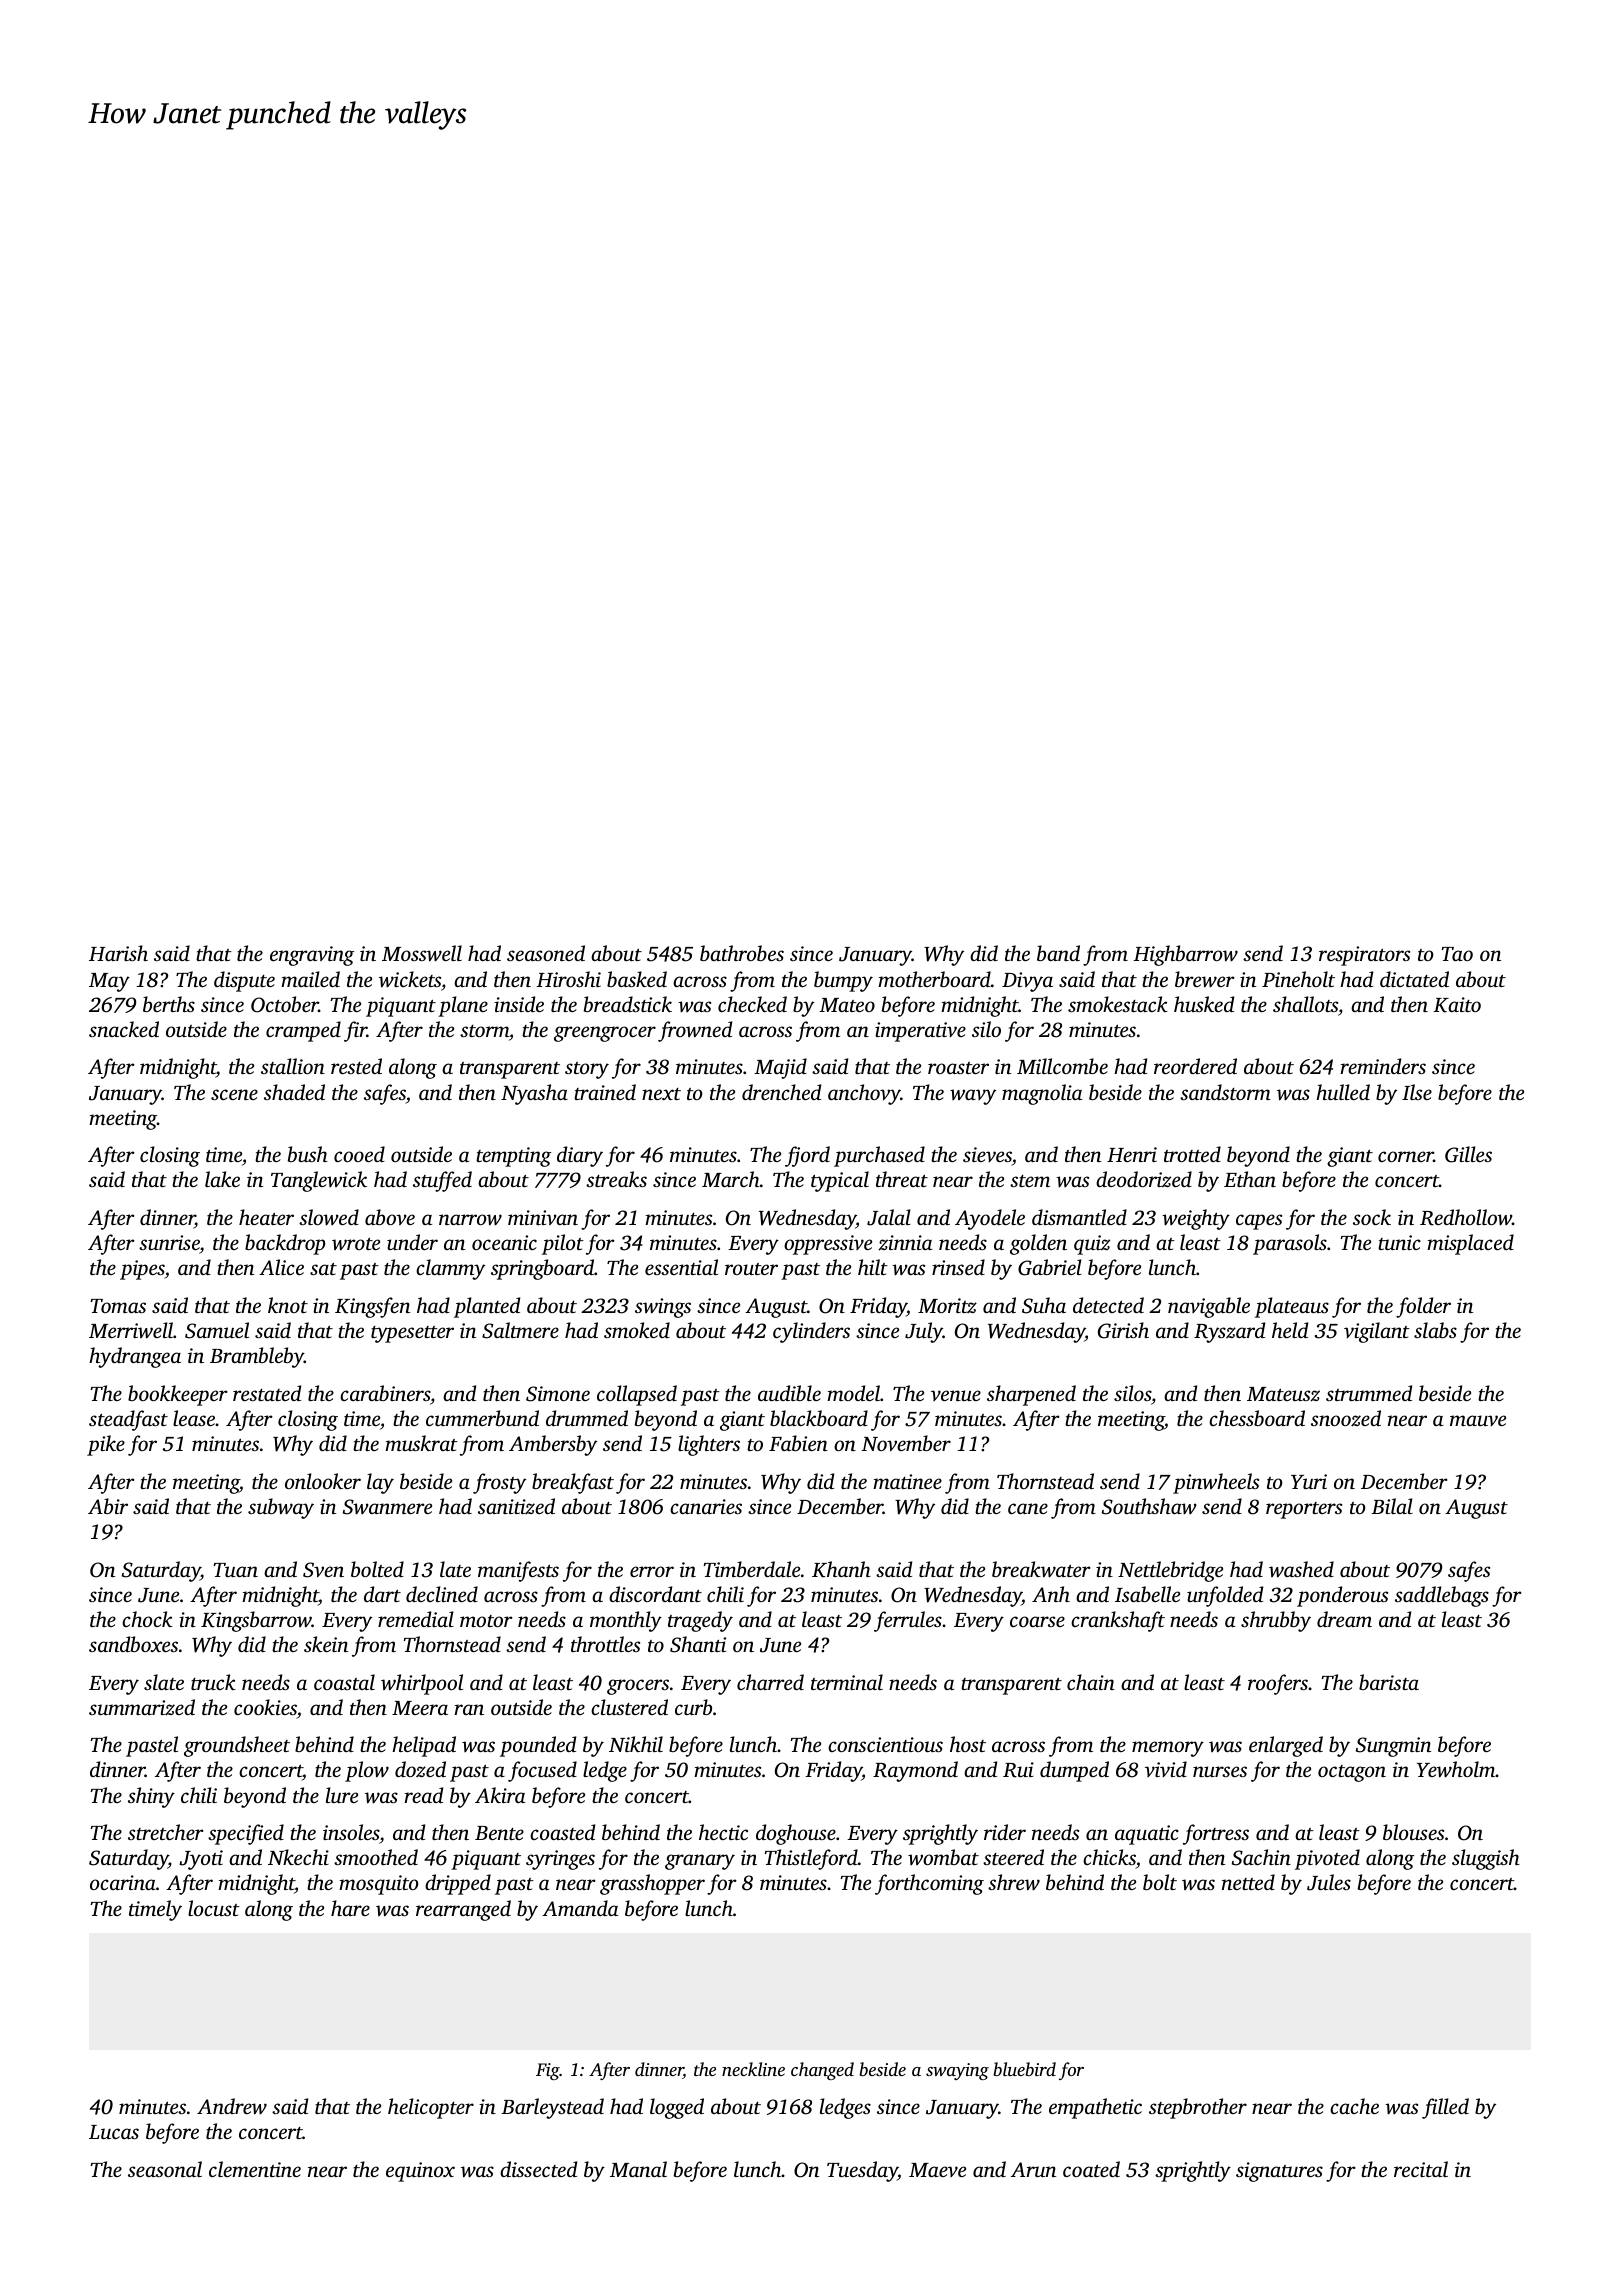  Describe the element at coordinates (1369, 1393) in the screenshot. I see `strummed` at that location.
